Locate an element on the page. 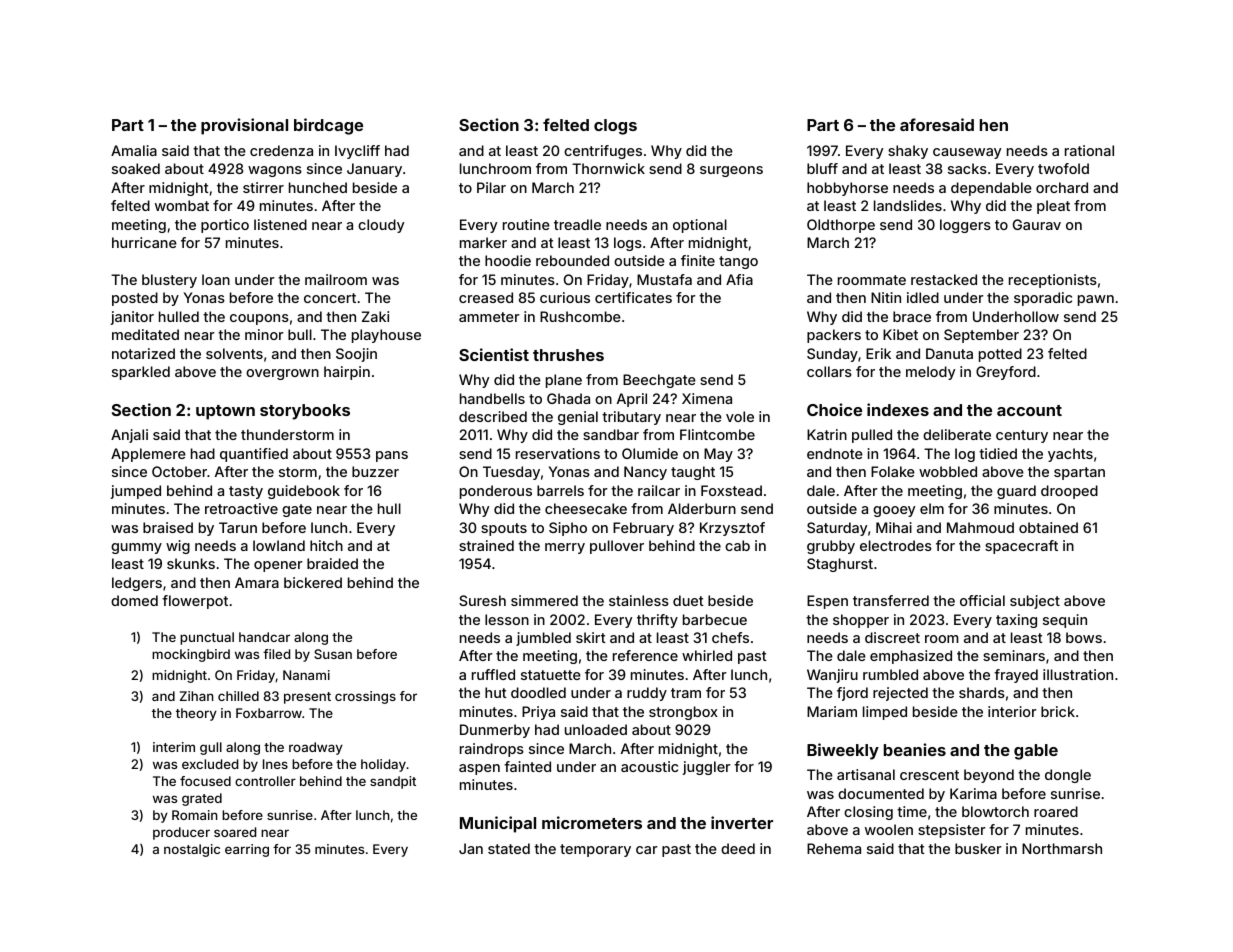 The image size is (1233, 952). hobbyhorse is located at coordinates (847, 189).
